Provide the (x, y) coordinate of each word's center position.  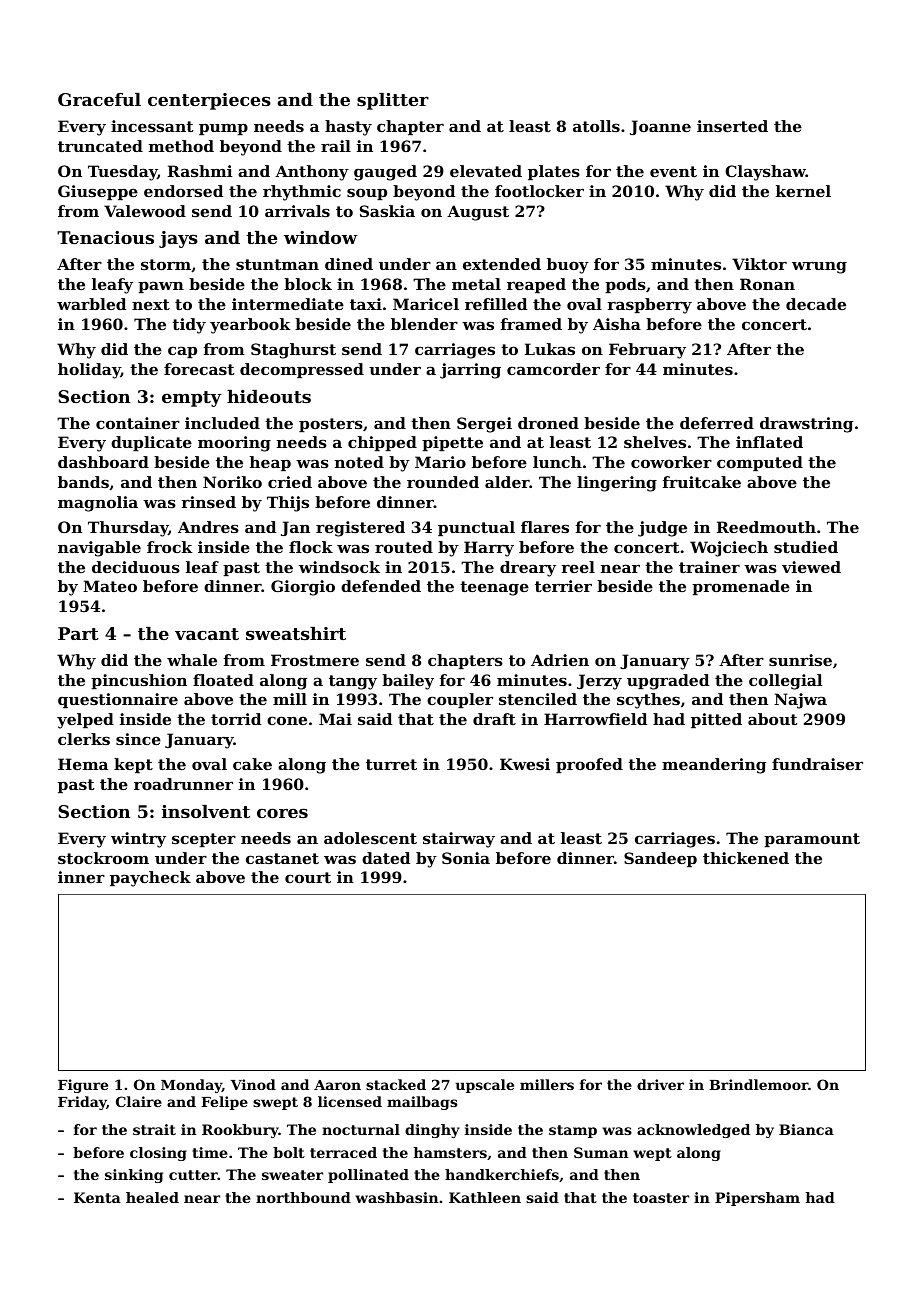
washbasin (397, 1197)
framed (531, 324)
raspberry (649, 306)
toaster (661, 1198)
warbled (91, 304)
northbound (303, 1197)
